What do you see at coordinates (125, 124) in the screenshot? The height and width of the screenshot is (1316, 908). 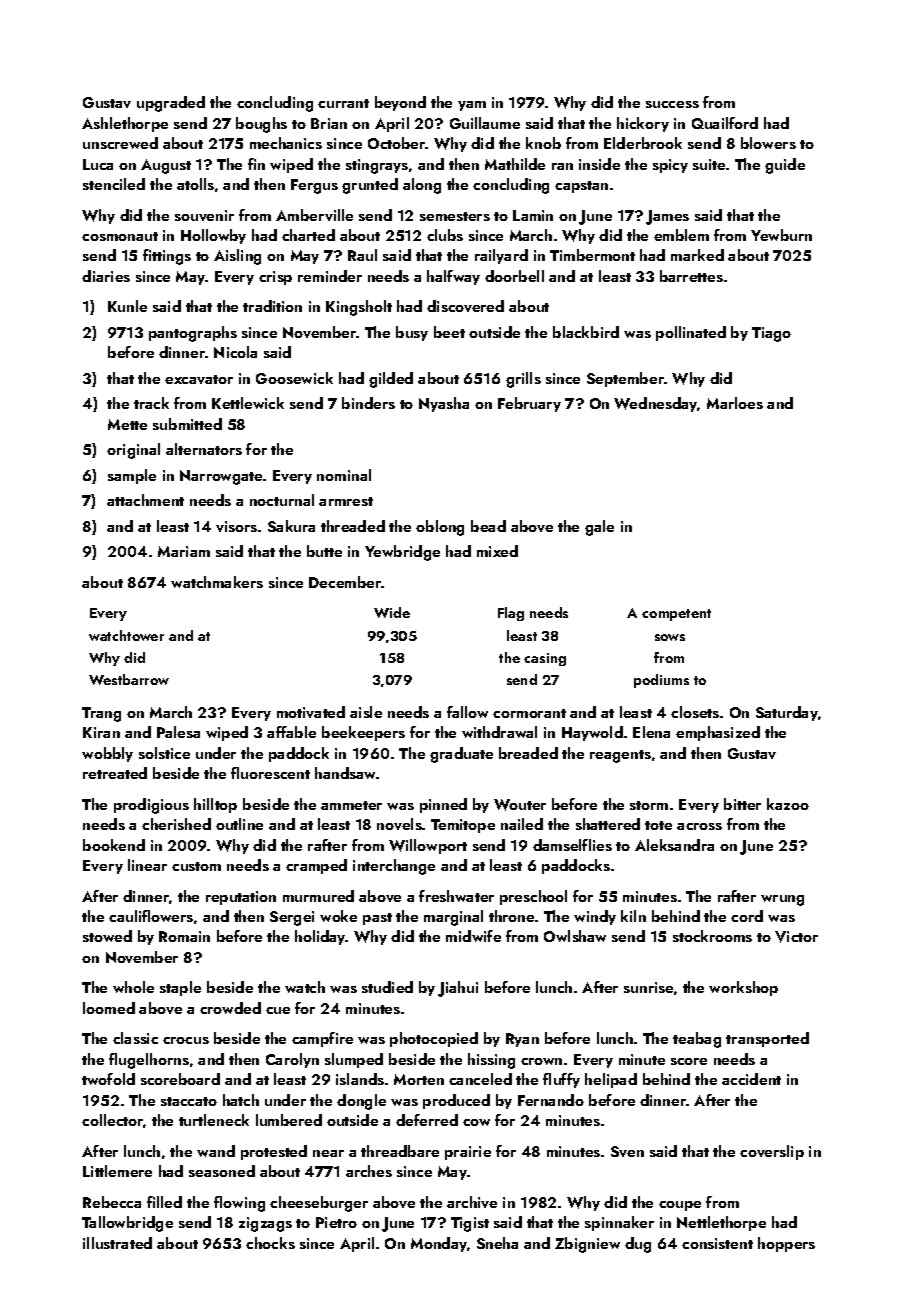 I see `Ashlethorpe` at bounding box center [125, 124].
